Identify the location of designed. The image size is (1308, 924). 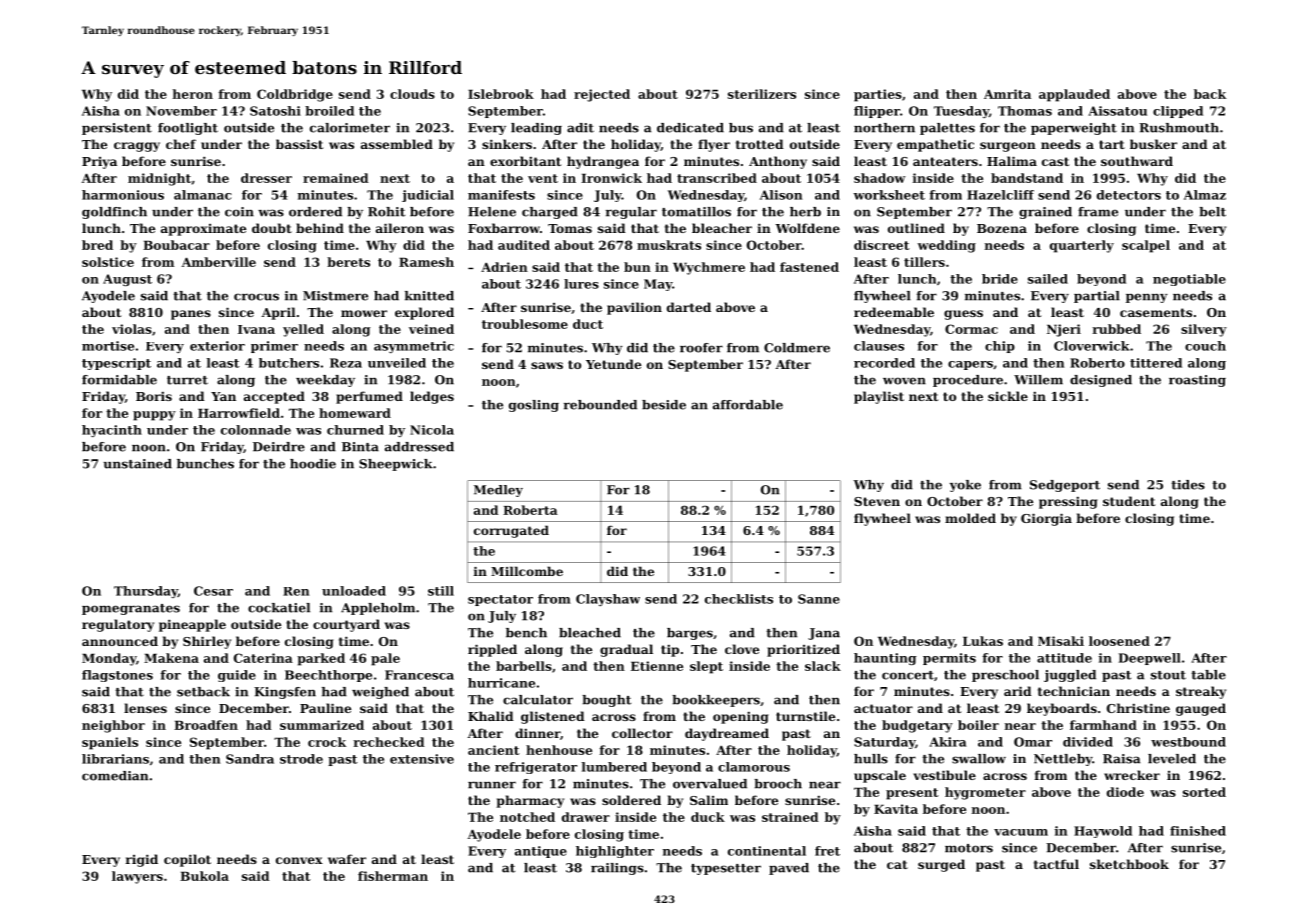
(1101, 381).
